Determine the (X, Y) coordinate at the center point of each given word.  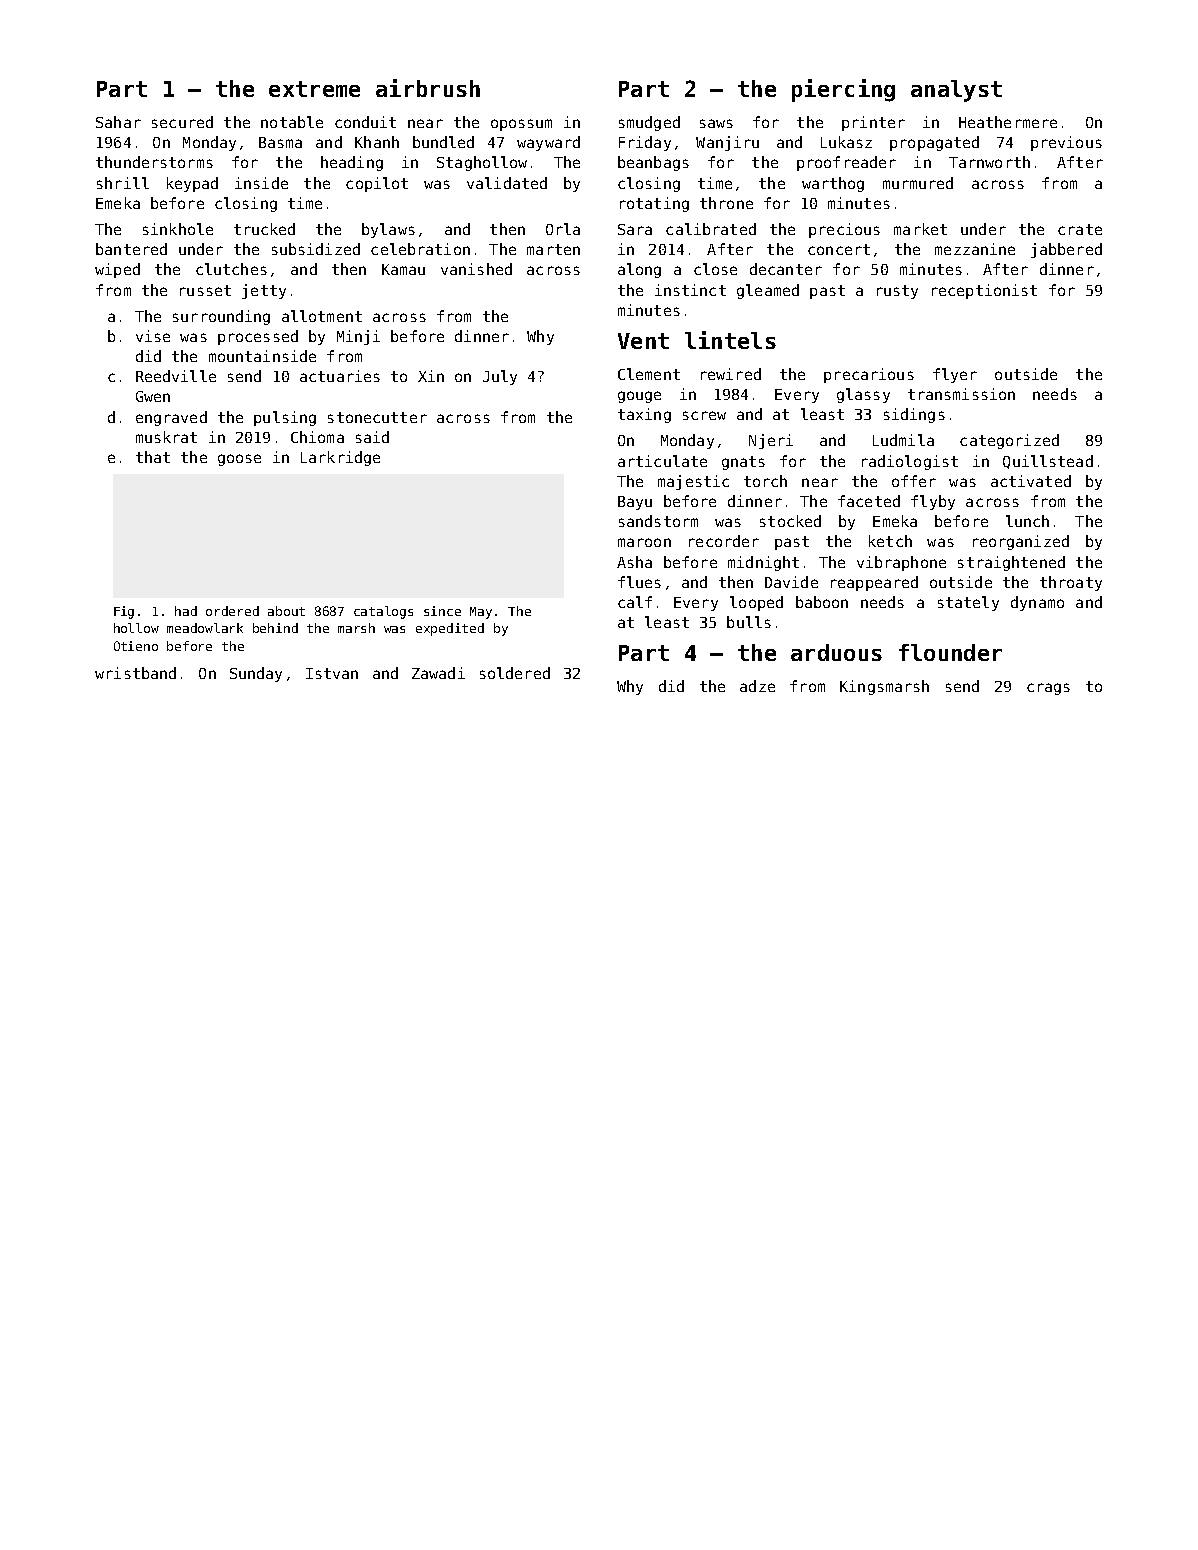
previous (1066, 143)
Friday (645, 143)
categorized (1009, 441)
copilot (377, 184)
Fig (124, 612)
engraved (171, 418)
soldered (515, 673)
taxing (644, 415)
